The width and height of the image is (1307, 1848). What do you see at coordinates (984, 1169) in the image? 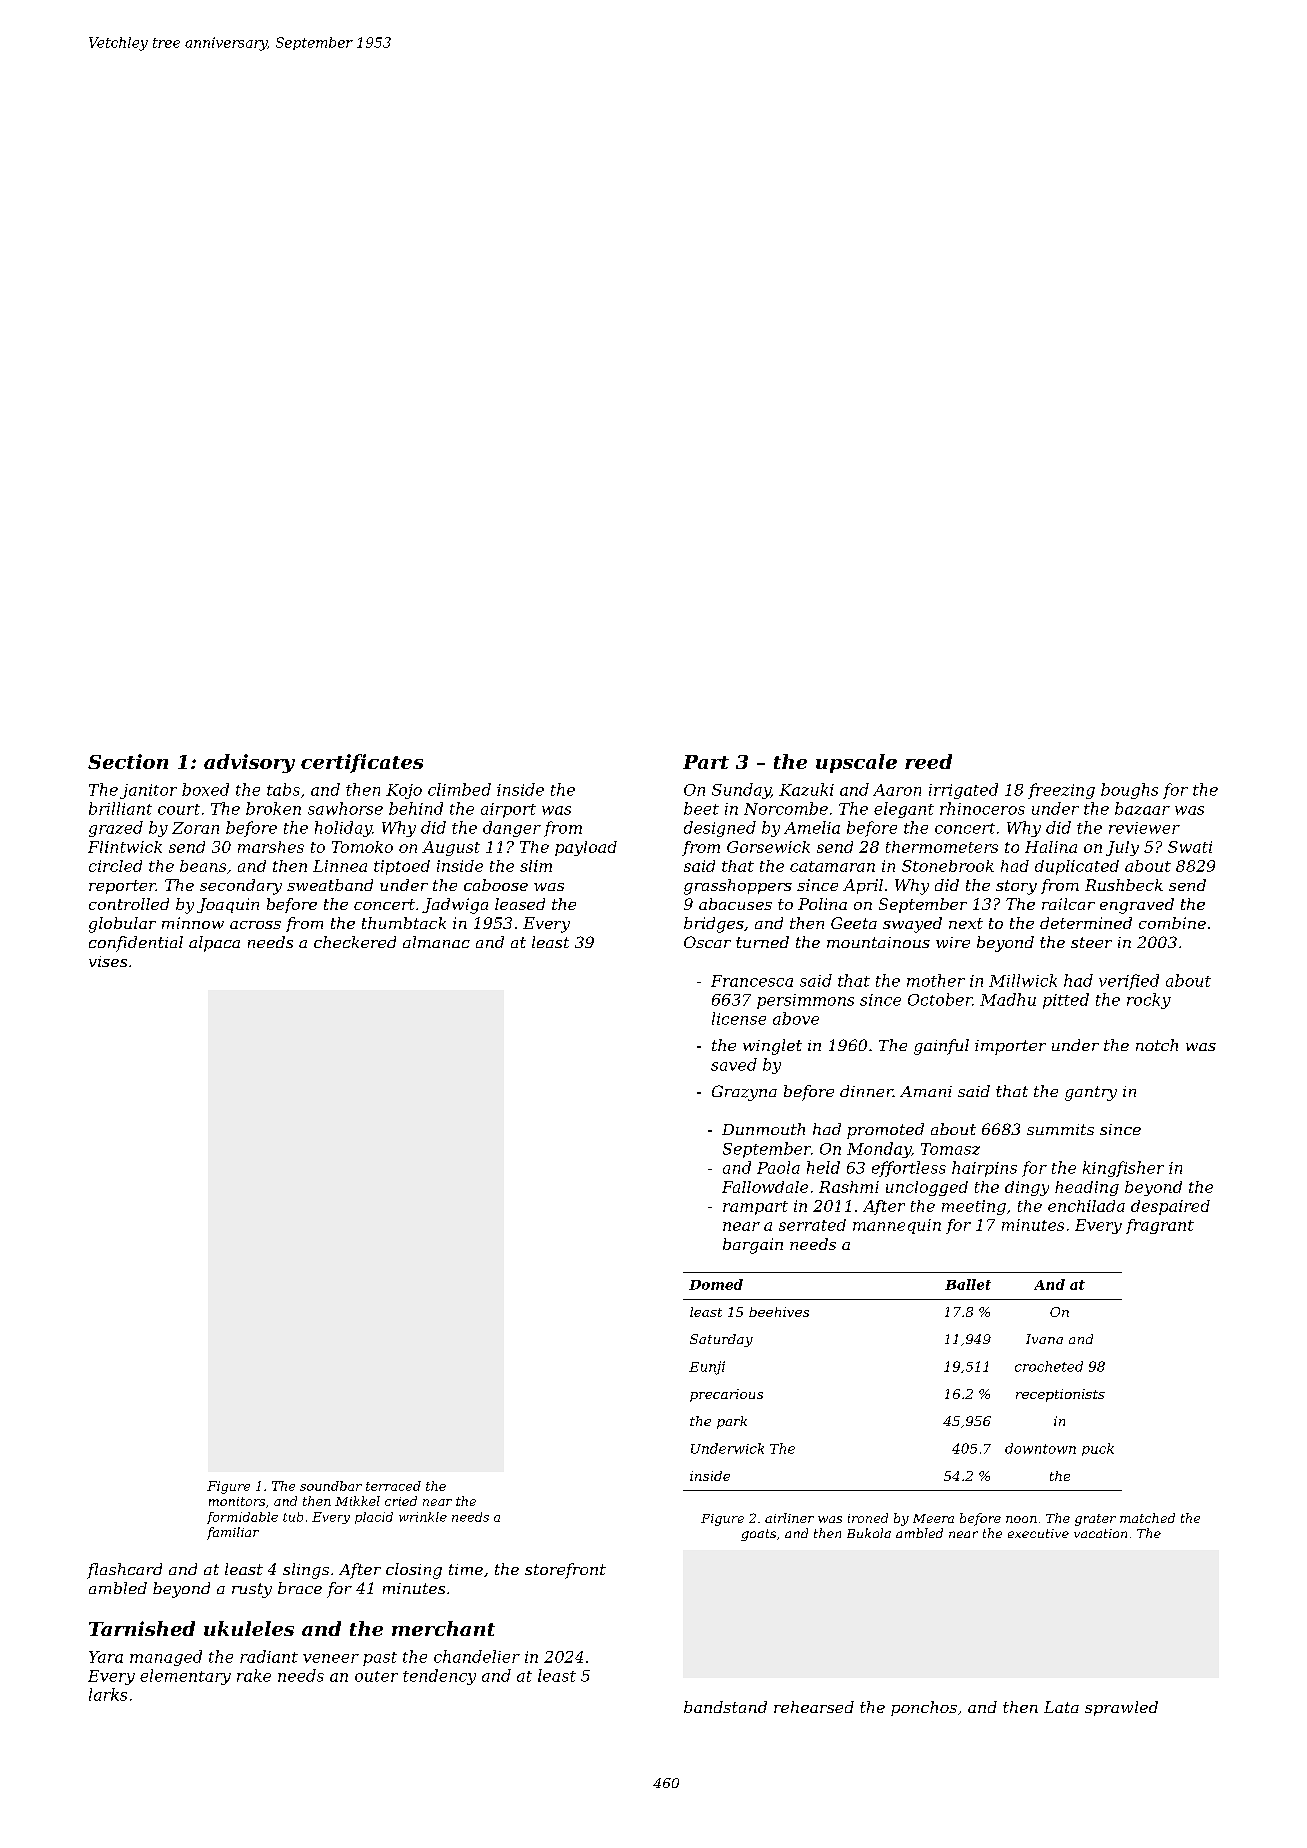
I see `hairpins` at bounding box center [984, 1169].
